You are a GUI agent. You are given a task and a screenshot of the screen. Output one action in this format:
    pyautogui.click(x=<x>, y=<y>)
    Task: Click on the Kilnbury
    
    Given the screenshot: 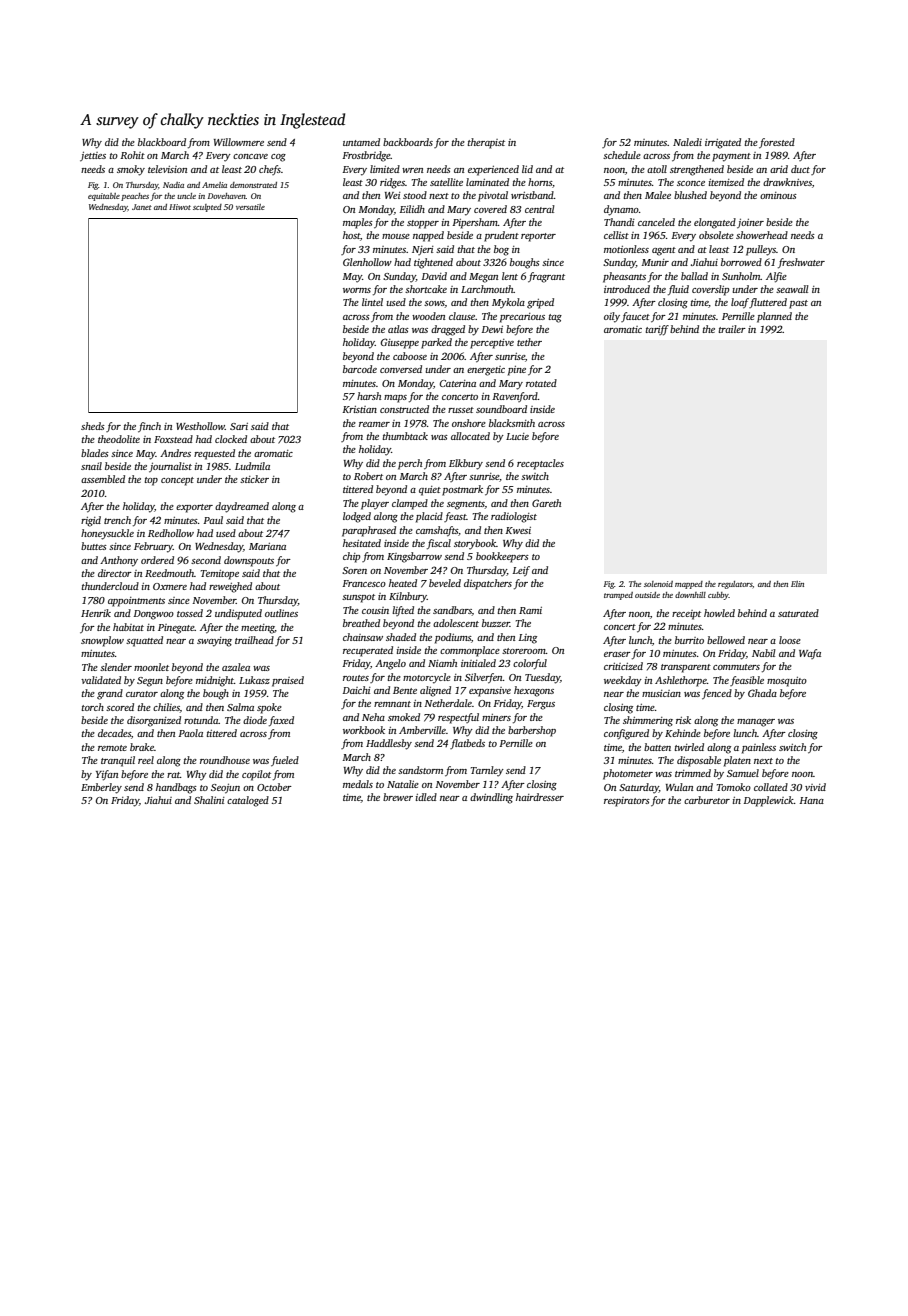 What is the action you would take?
    pyautogui.click(x=408, y=597)
